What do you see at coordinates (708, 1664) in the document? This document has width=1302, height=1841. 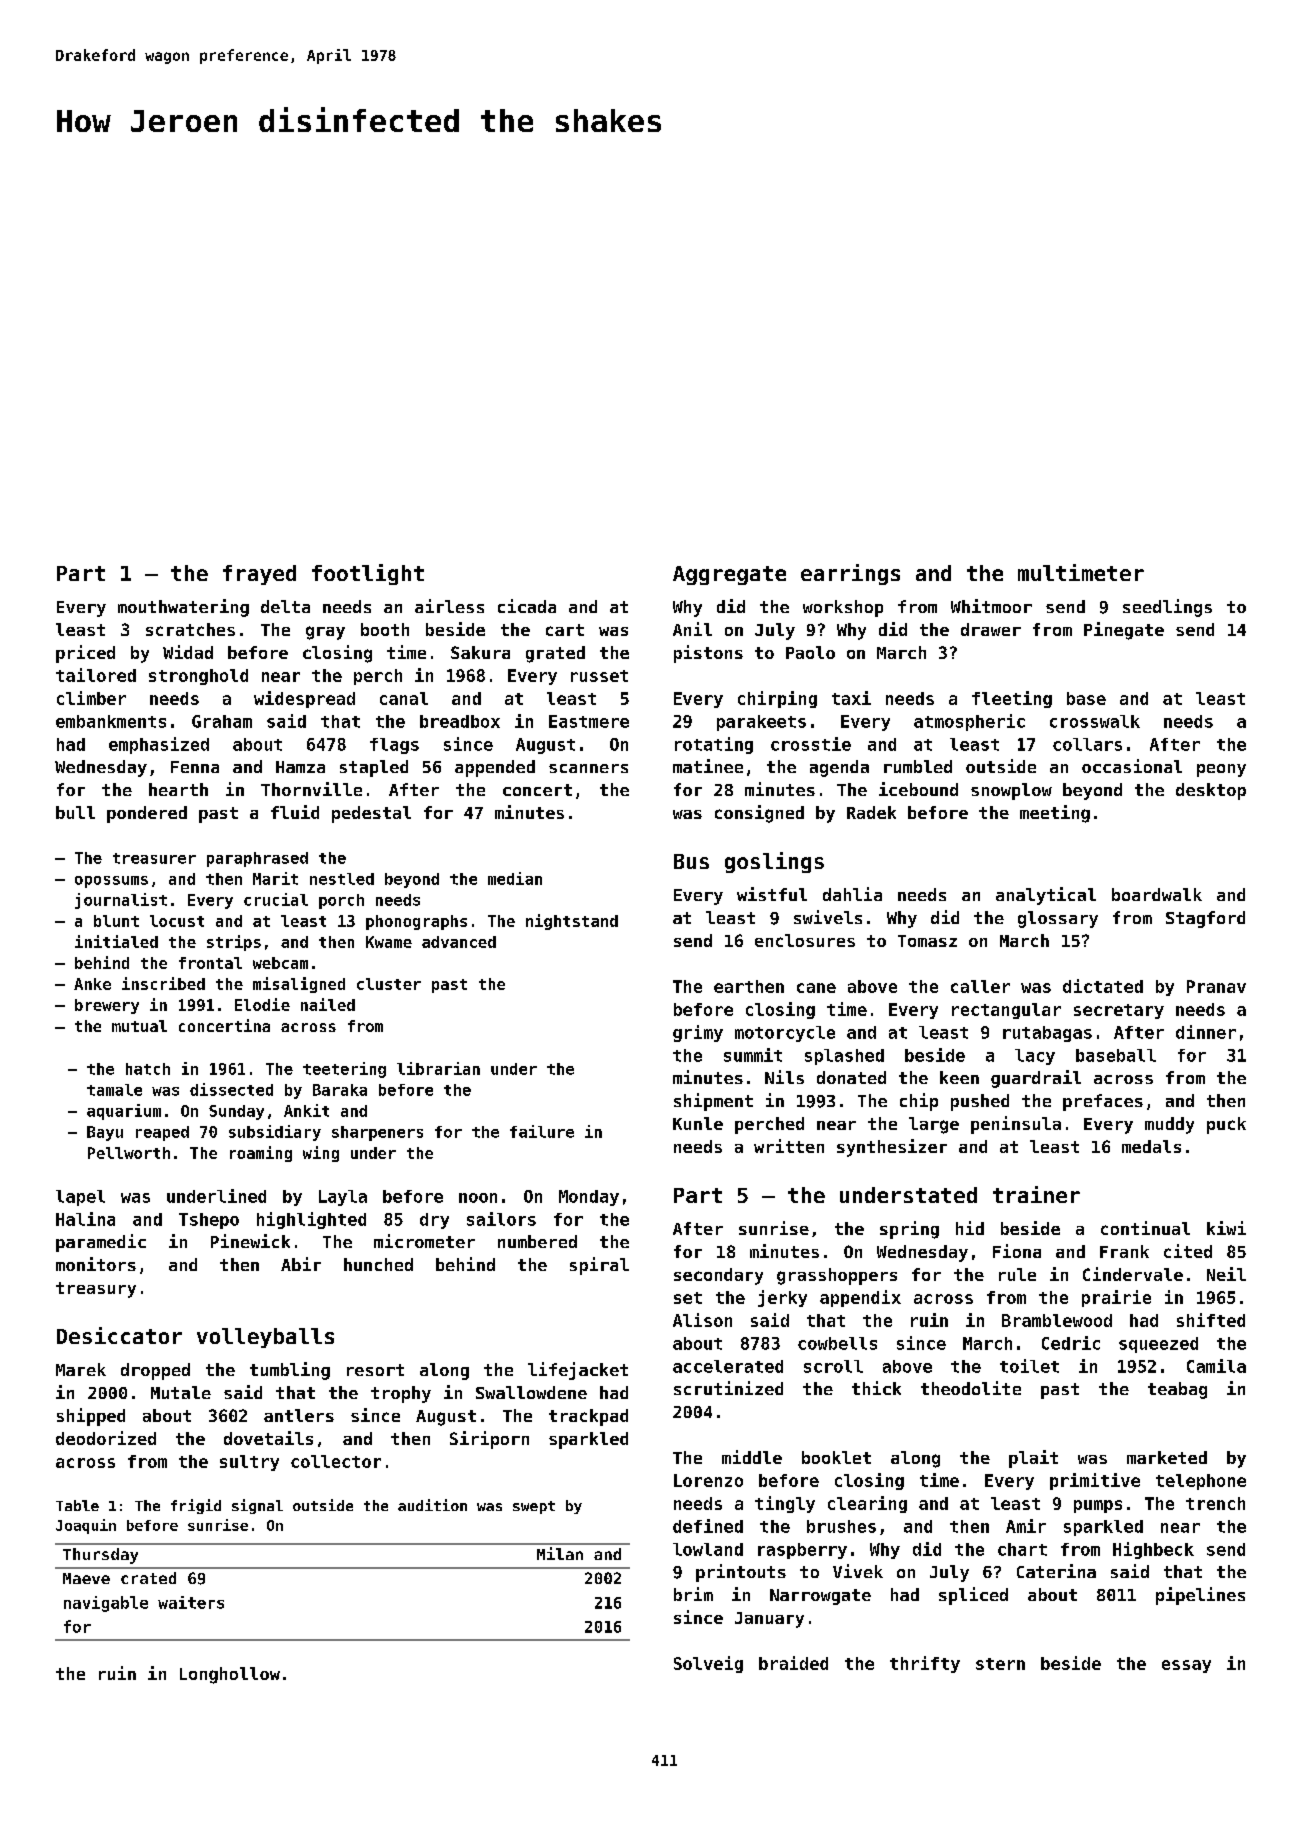 I see `Solveig` at bounding box center [708, 1664].
